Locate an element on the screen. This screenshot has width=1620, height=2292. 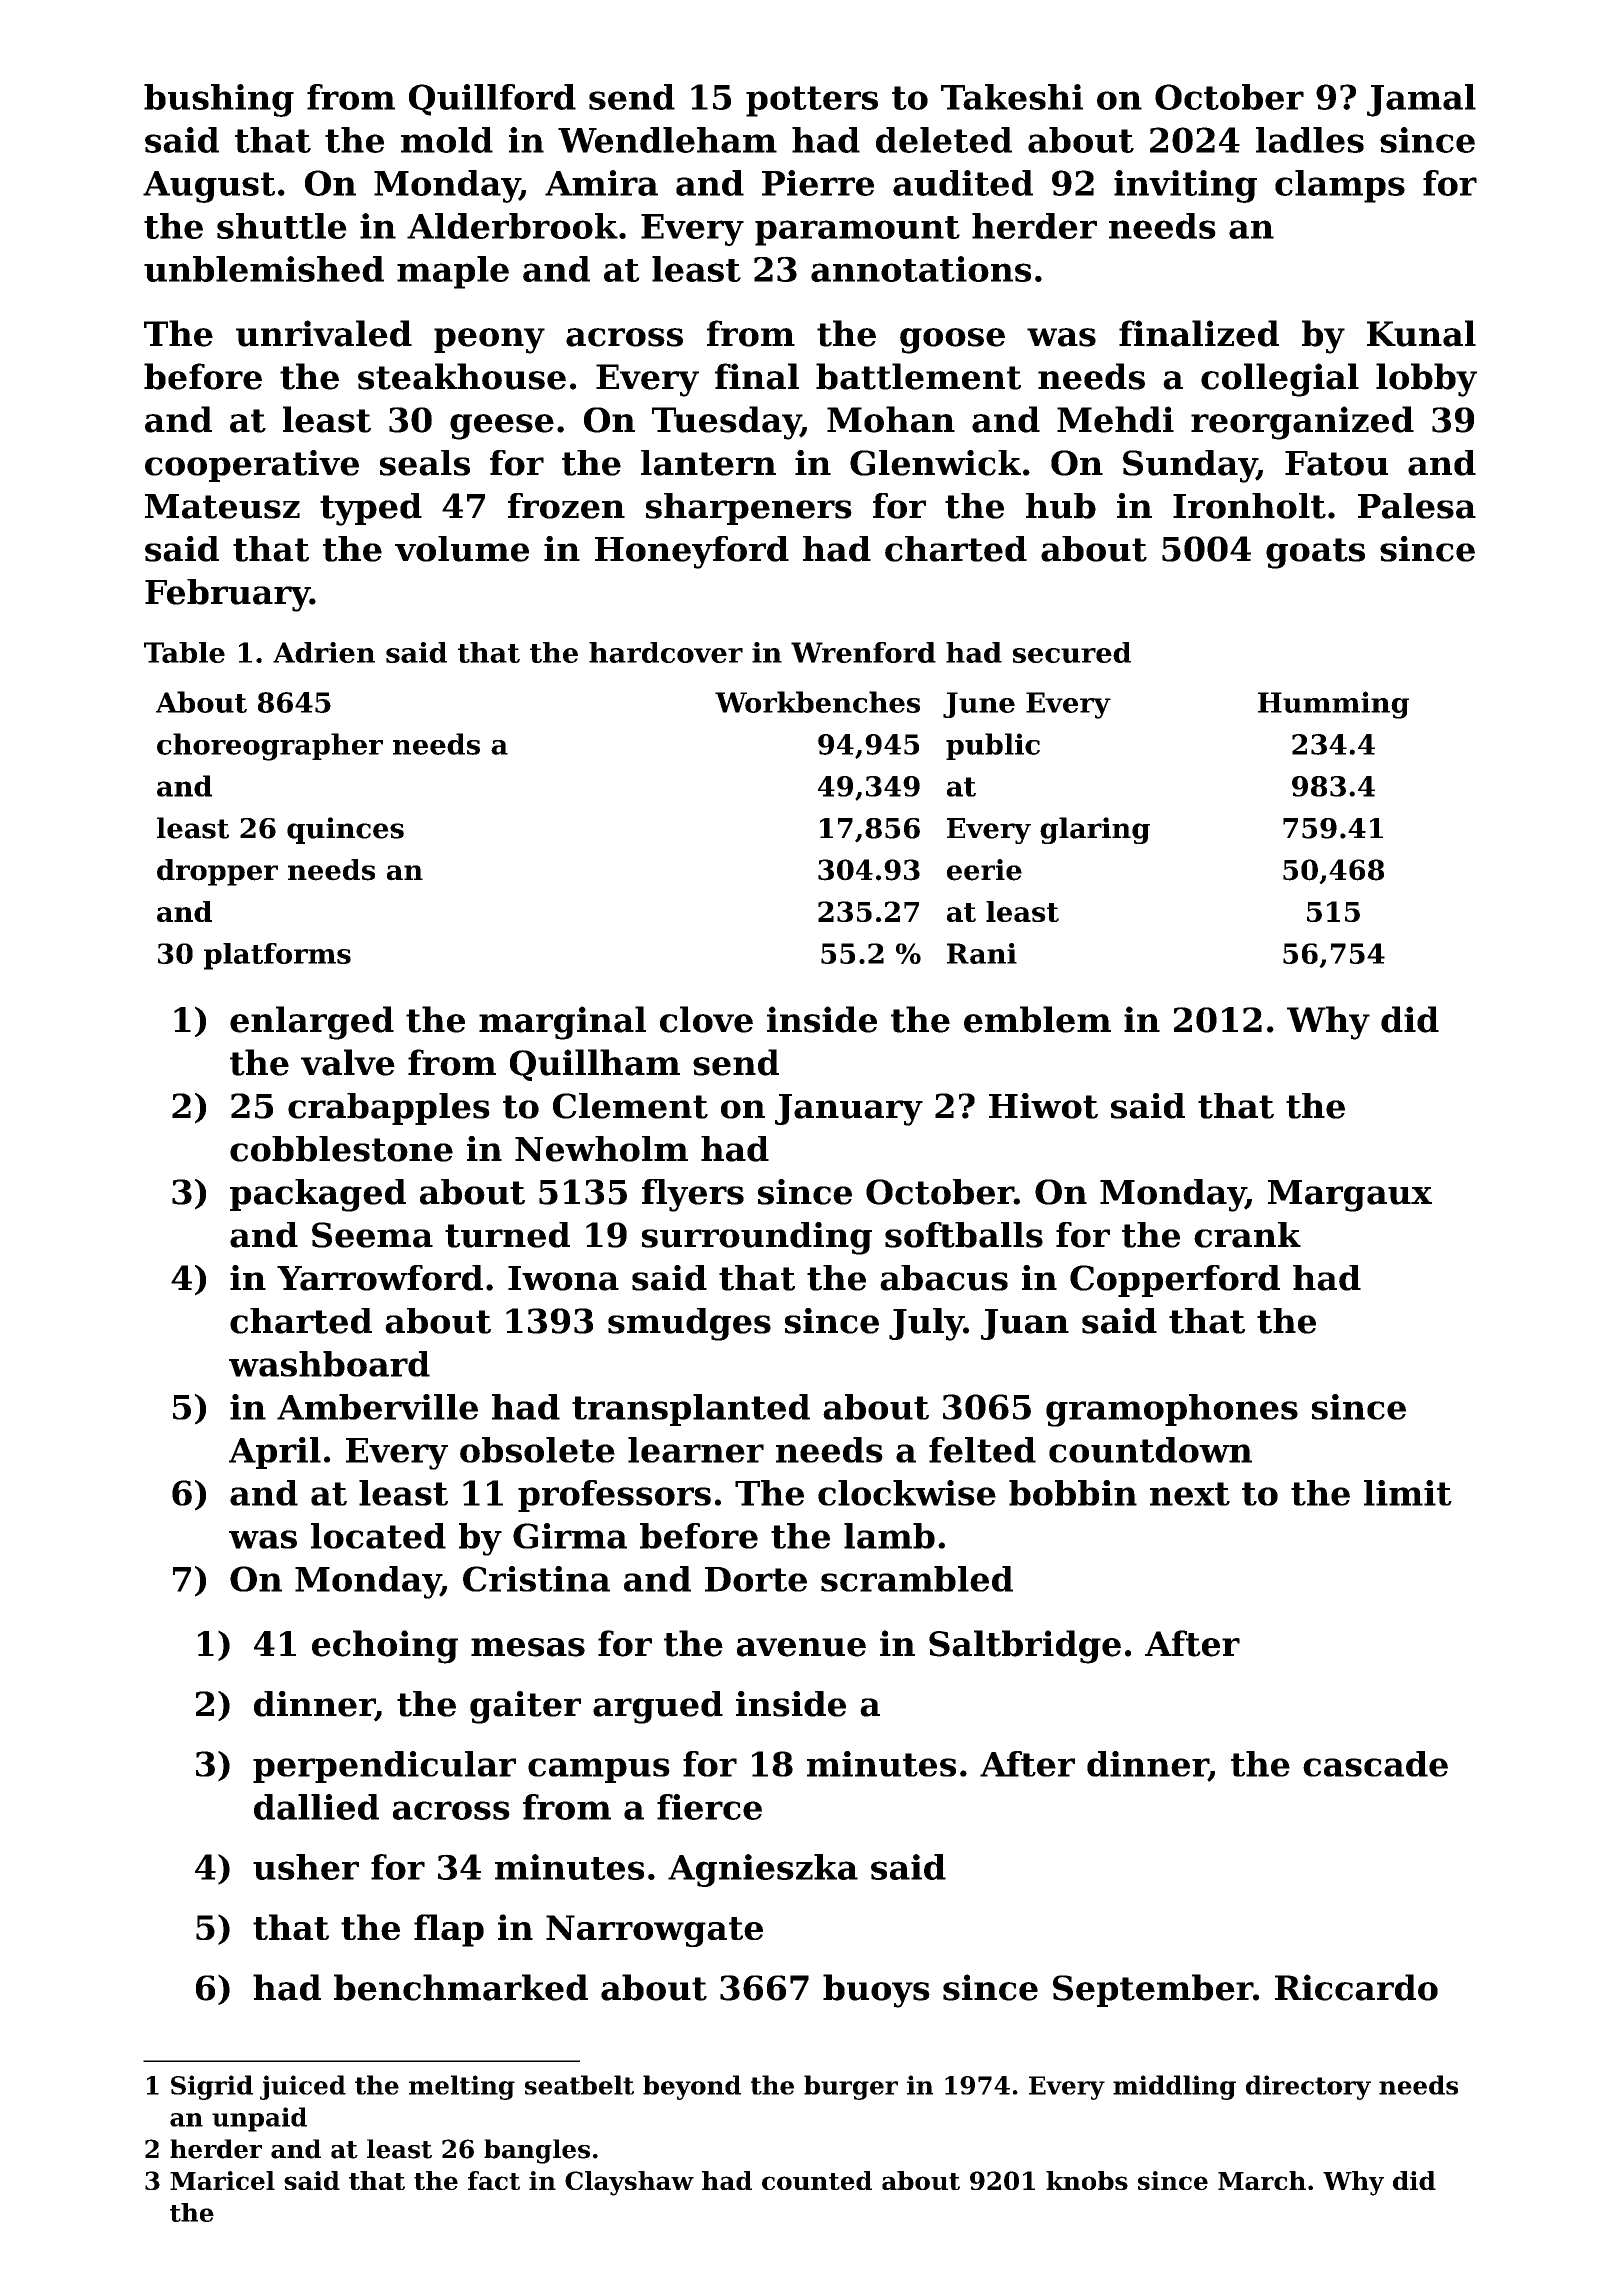
Narrowgate is located at coordinates (654, 1931).
